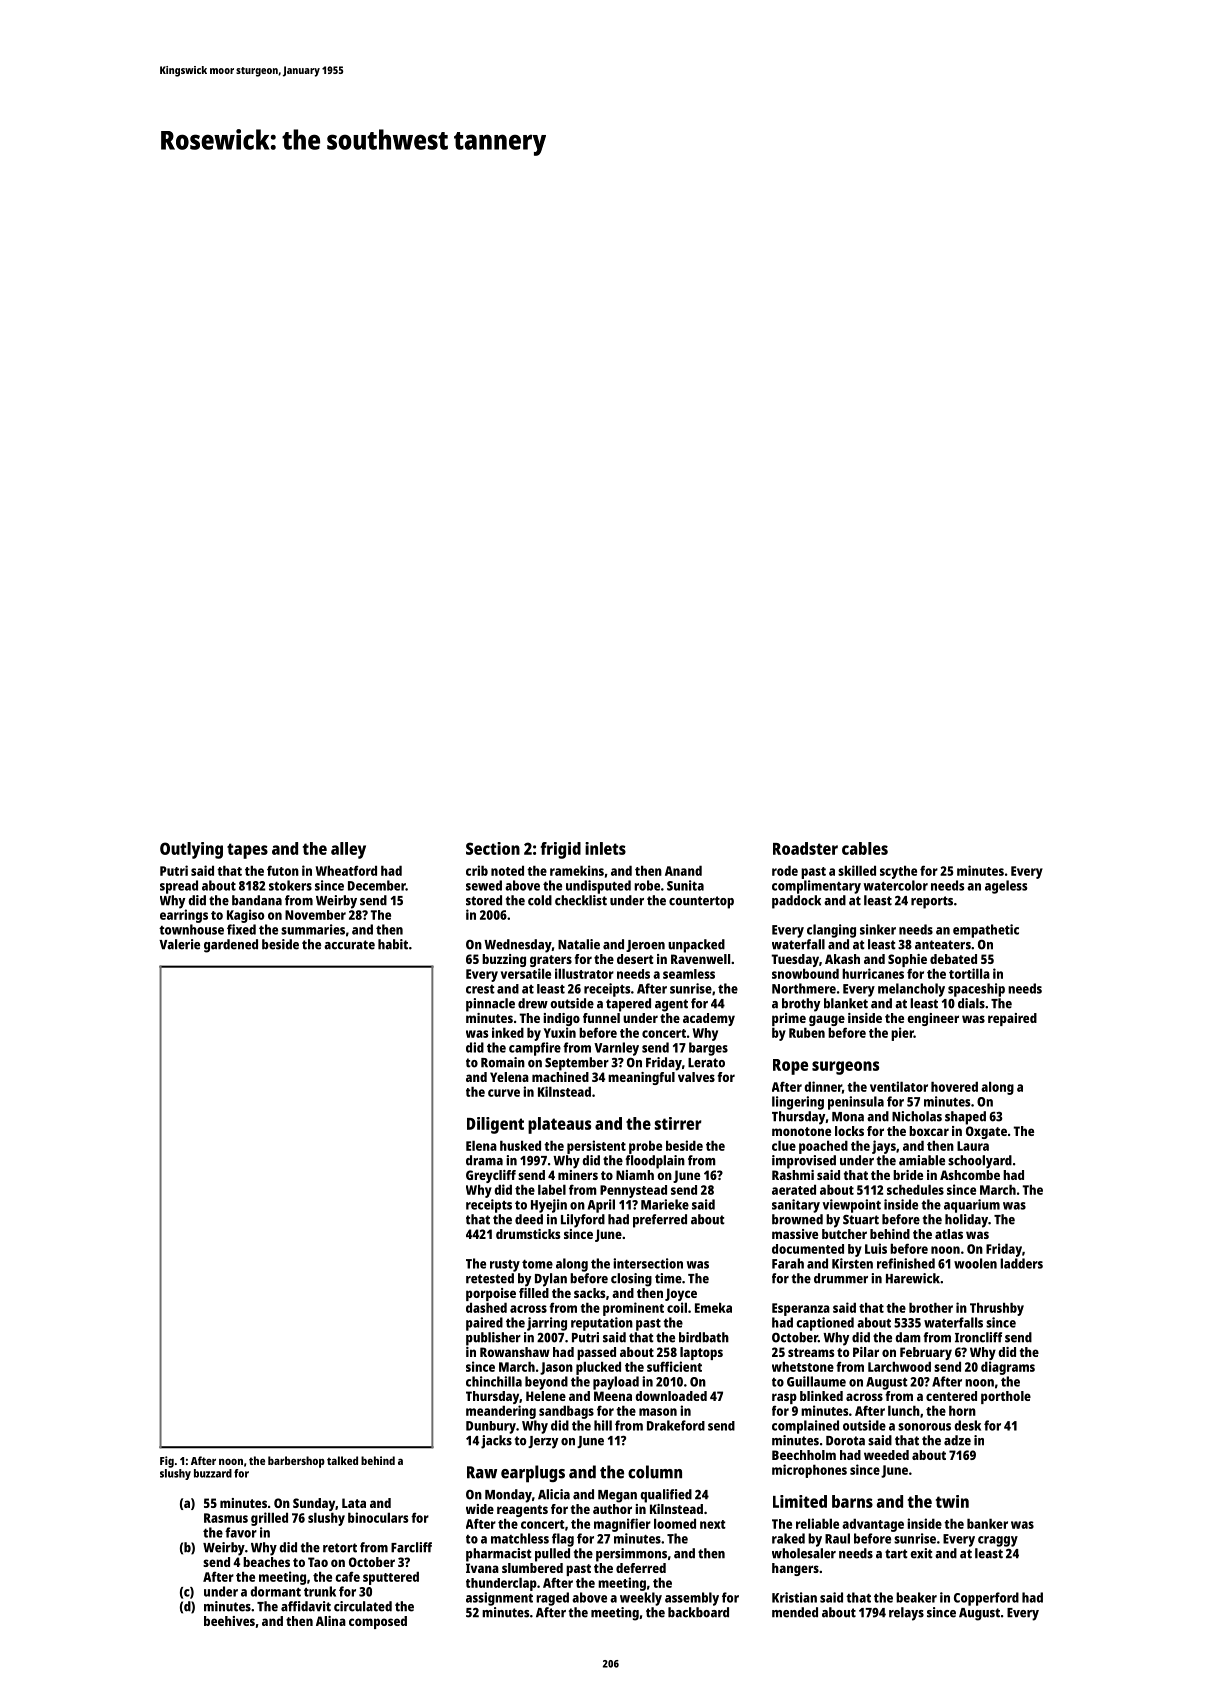  I want to click on inlets, so click(605, 848).
